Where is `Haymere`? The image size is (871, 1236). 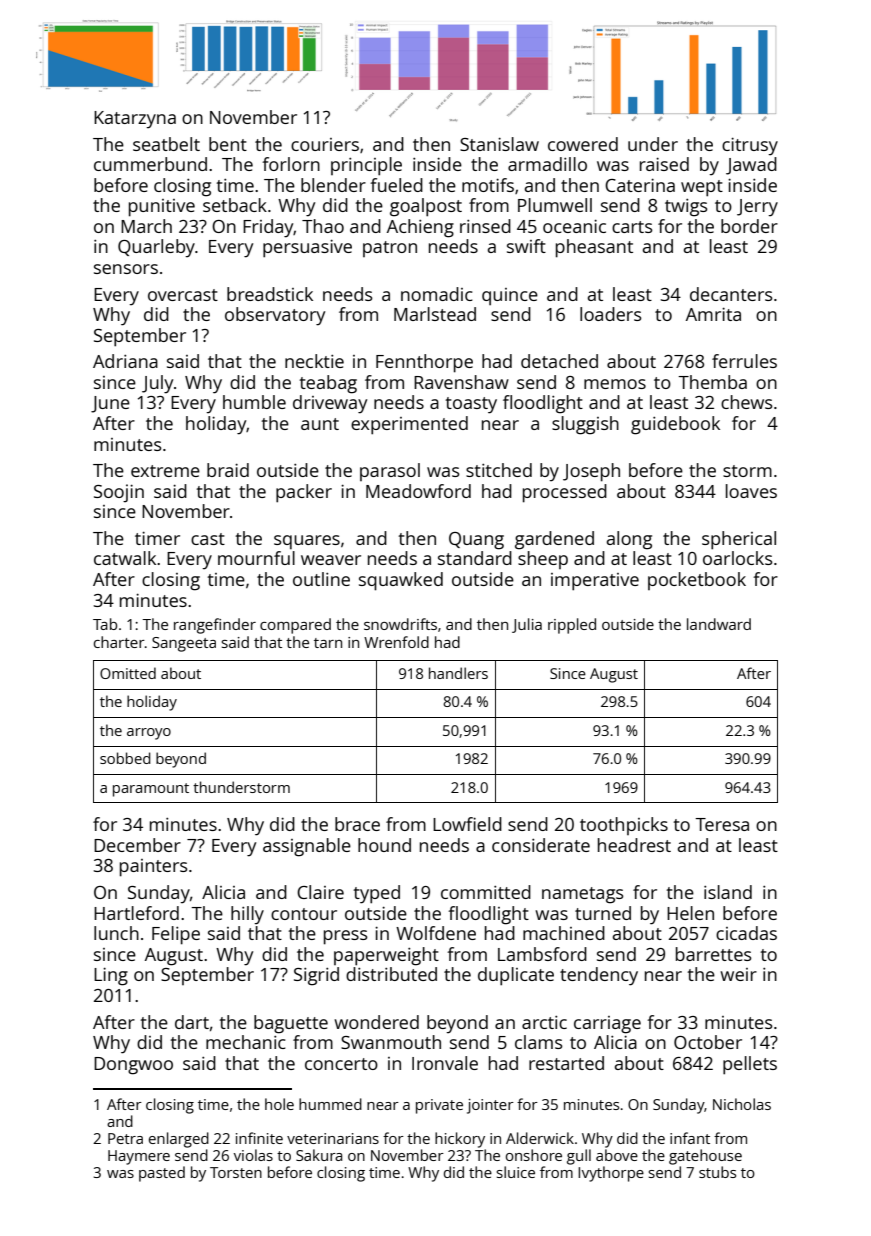 Haymere is located at coordinates (139, 1157).
